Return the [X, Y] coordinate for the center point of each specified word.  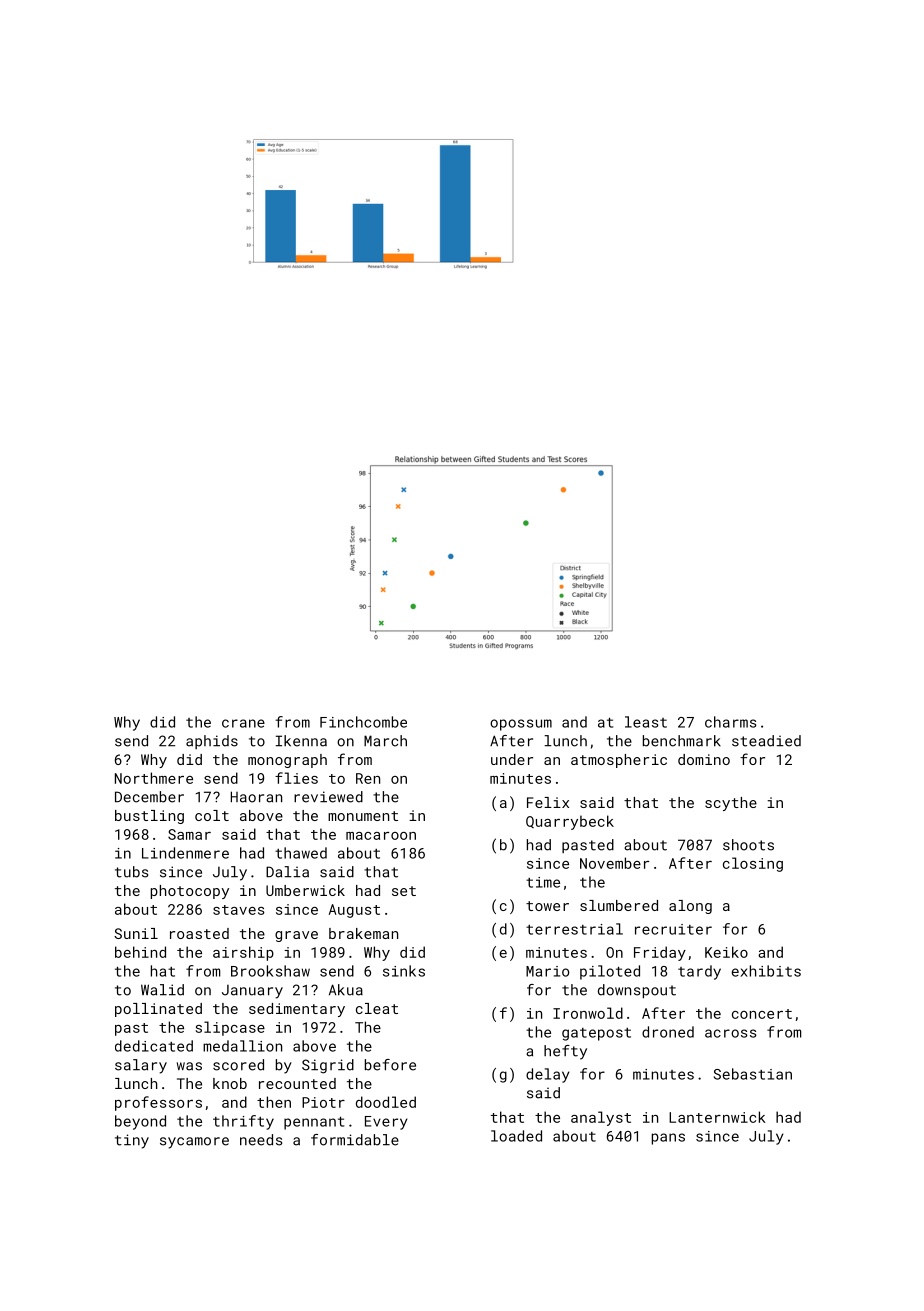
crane [243, 723]
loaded [516, 1136]
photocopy [190, 892]
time [543, 882]
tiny [132, 1141]
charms [731, 722]
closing [753, 864]
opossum [521, 725]
